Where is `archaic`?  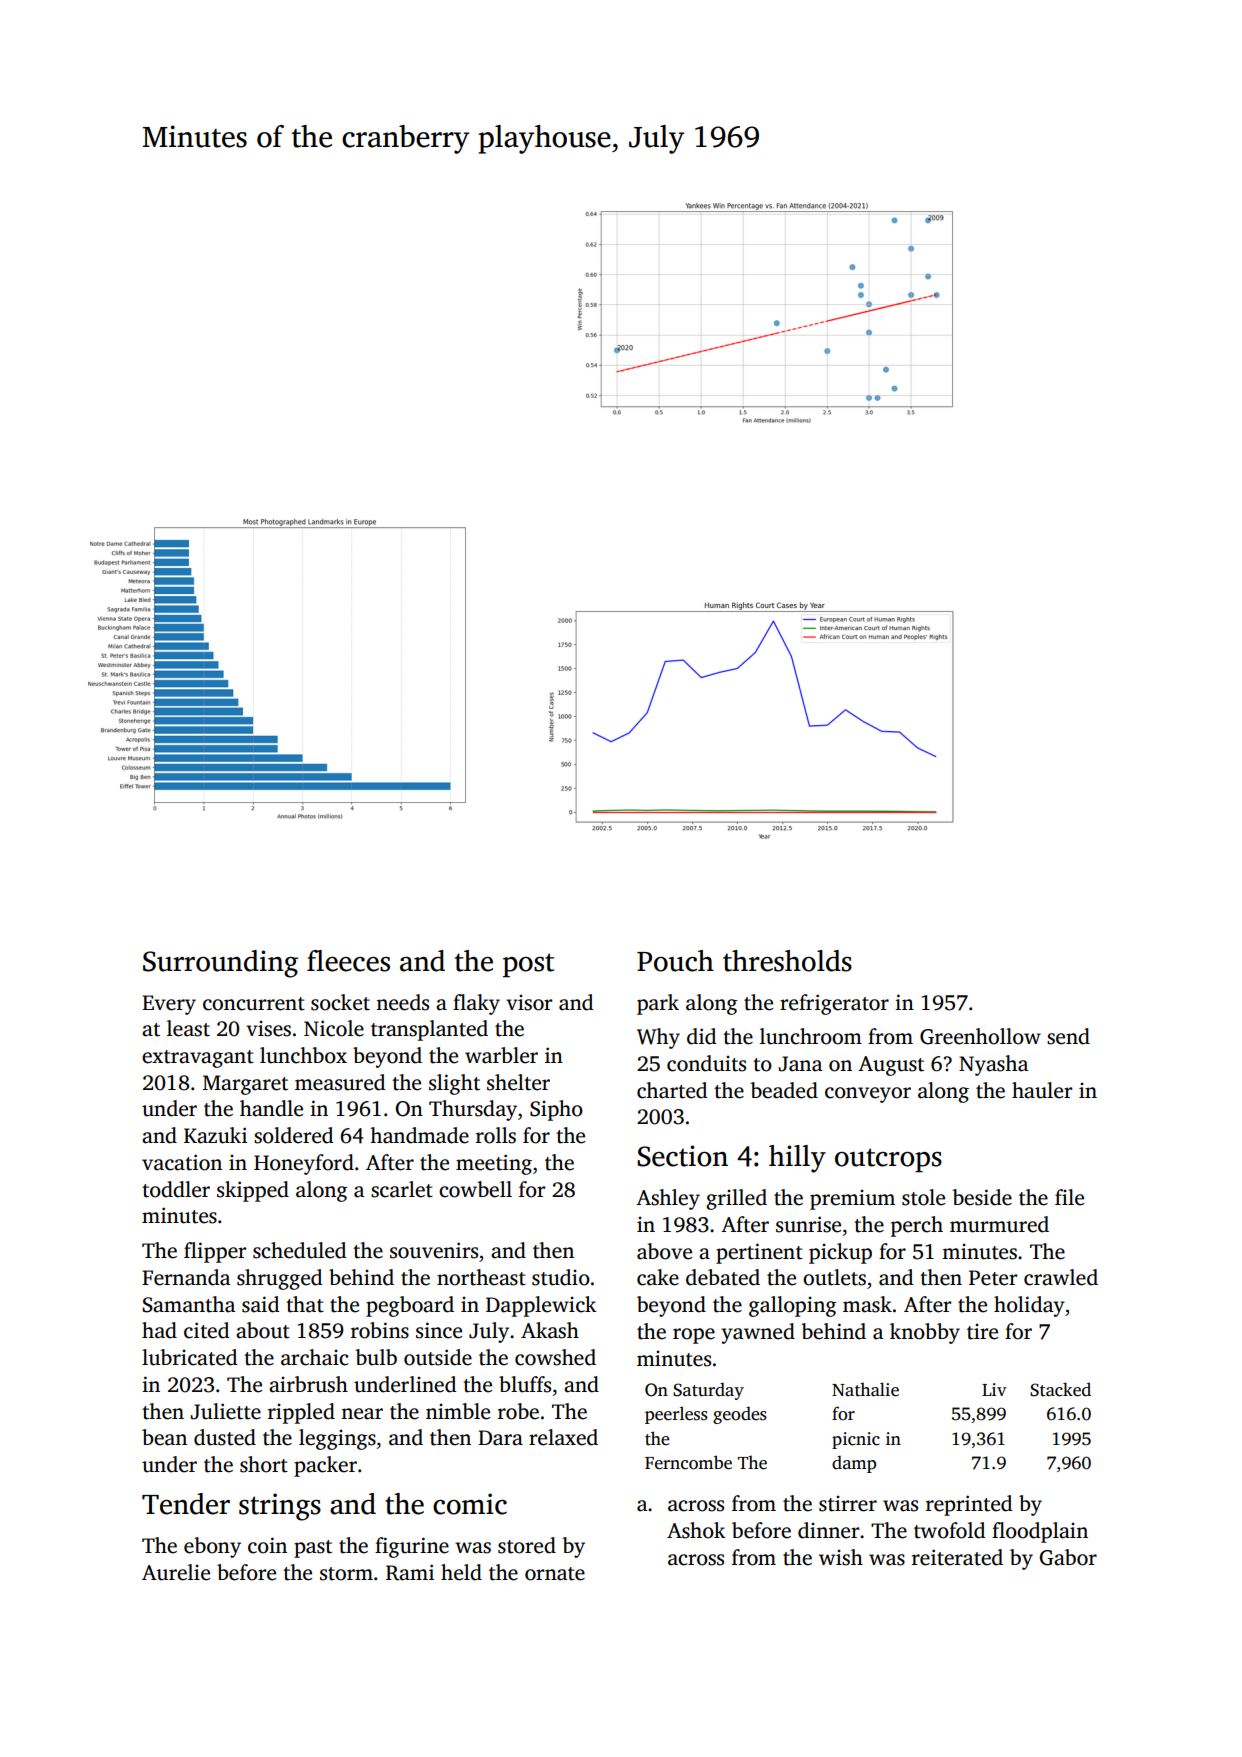 archaic is located at coordinates (315, 1357).
